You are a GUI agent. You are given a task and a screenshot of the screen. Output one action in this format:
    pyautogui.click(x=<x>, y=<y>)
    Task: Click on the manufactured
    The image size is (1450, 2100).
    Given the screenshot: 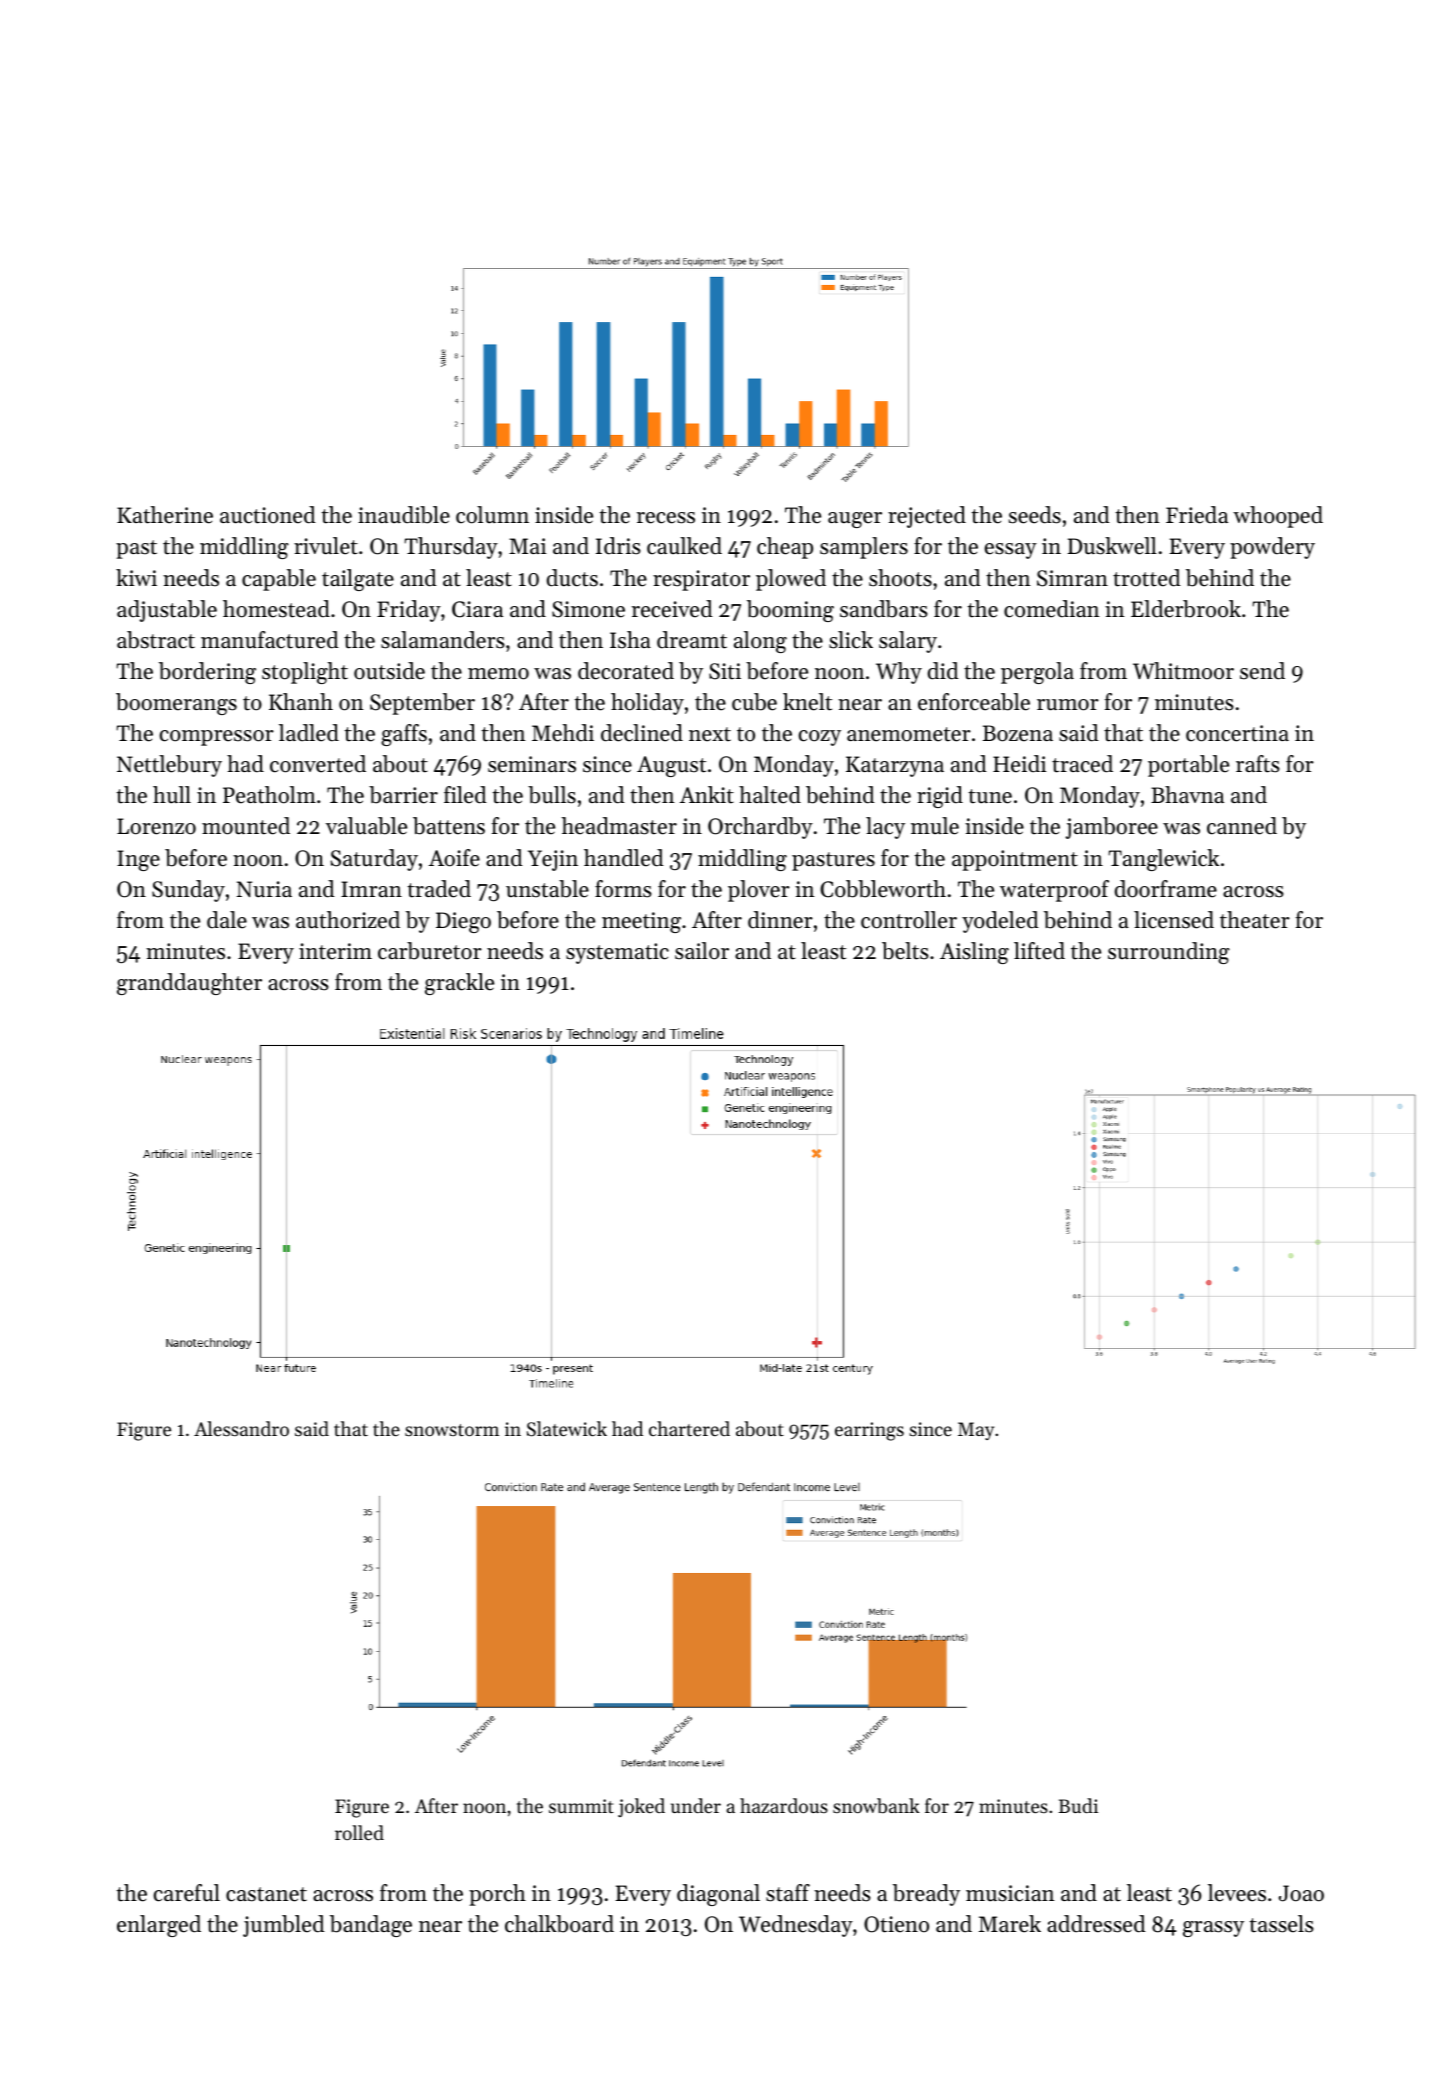 What is the action you would take?
    pyautogui.click(x=270, y=640)
